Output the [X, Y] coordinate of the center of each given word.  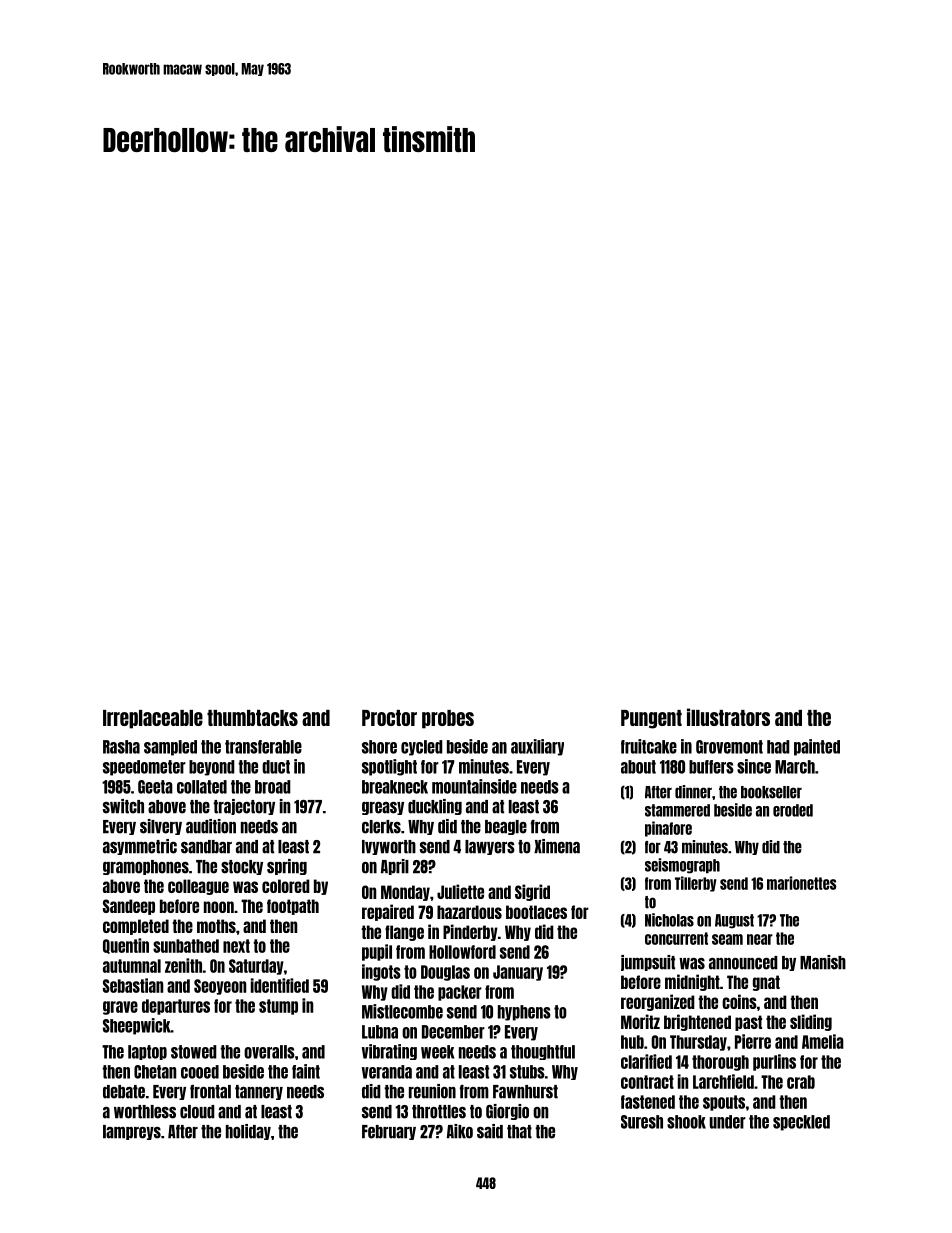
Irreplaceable [153, 719]
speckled [801, 1123]
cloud [197, 1112]
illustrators [728, 717]
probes [448, 719]
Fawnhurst [525, 1092]
